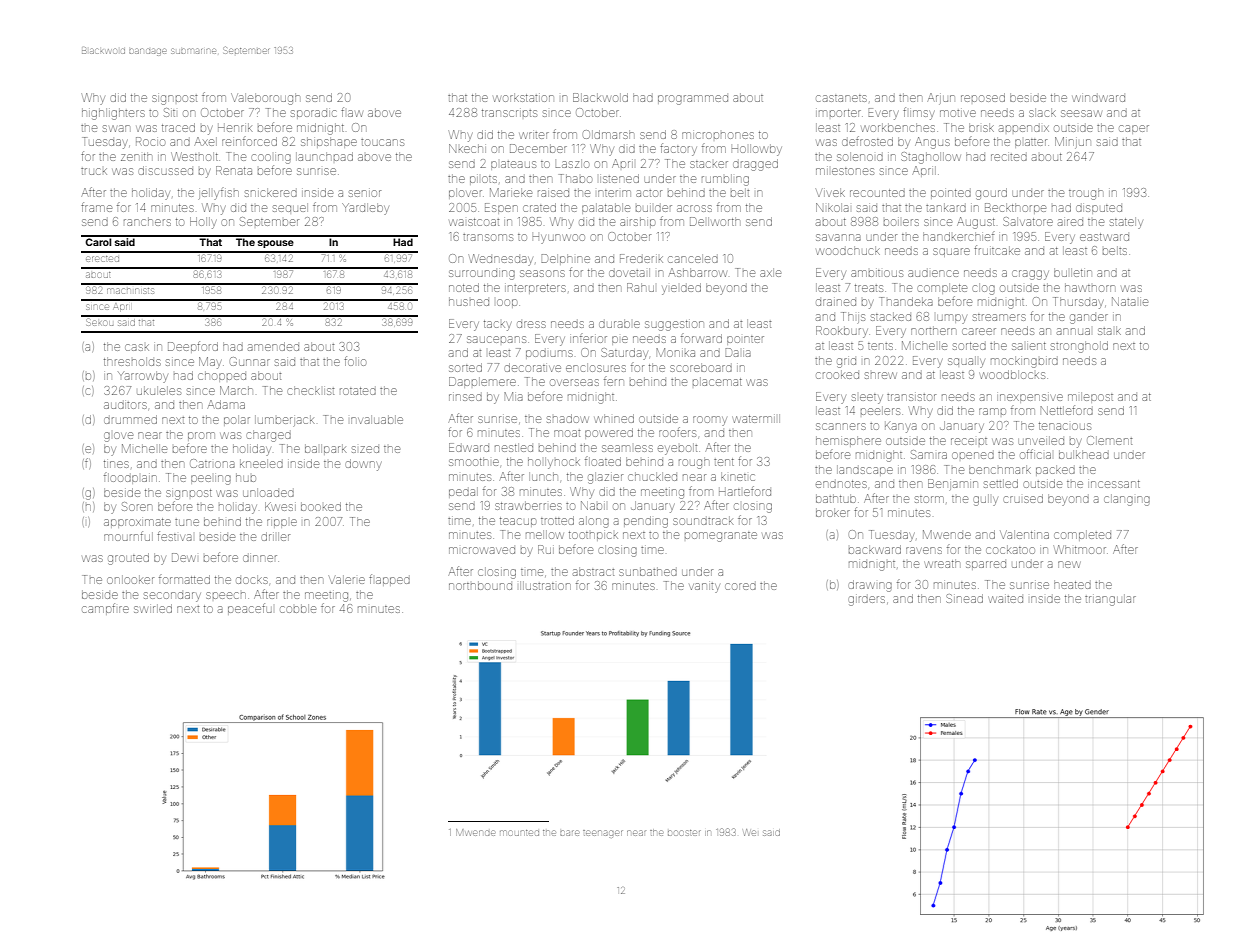 The image size is (1233, 952). I want to click on programmed, so click(693, 100).
